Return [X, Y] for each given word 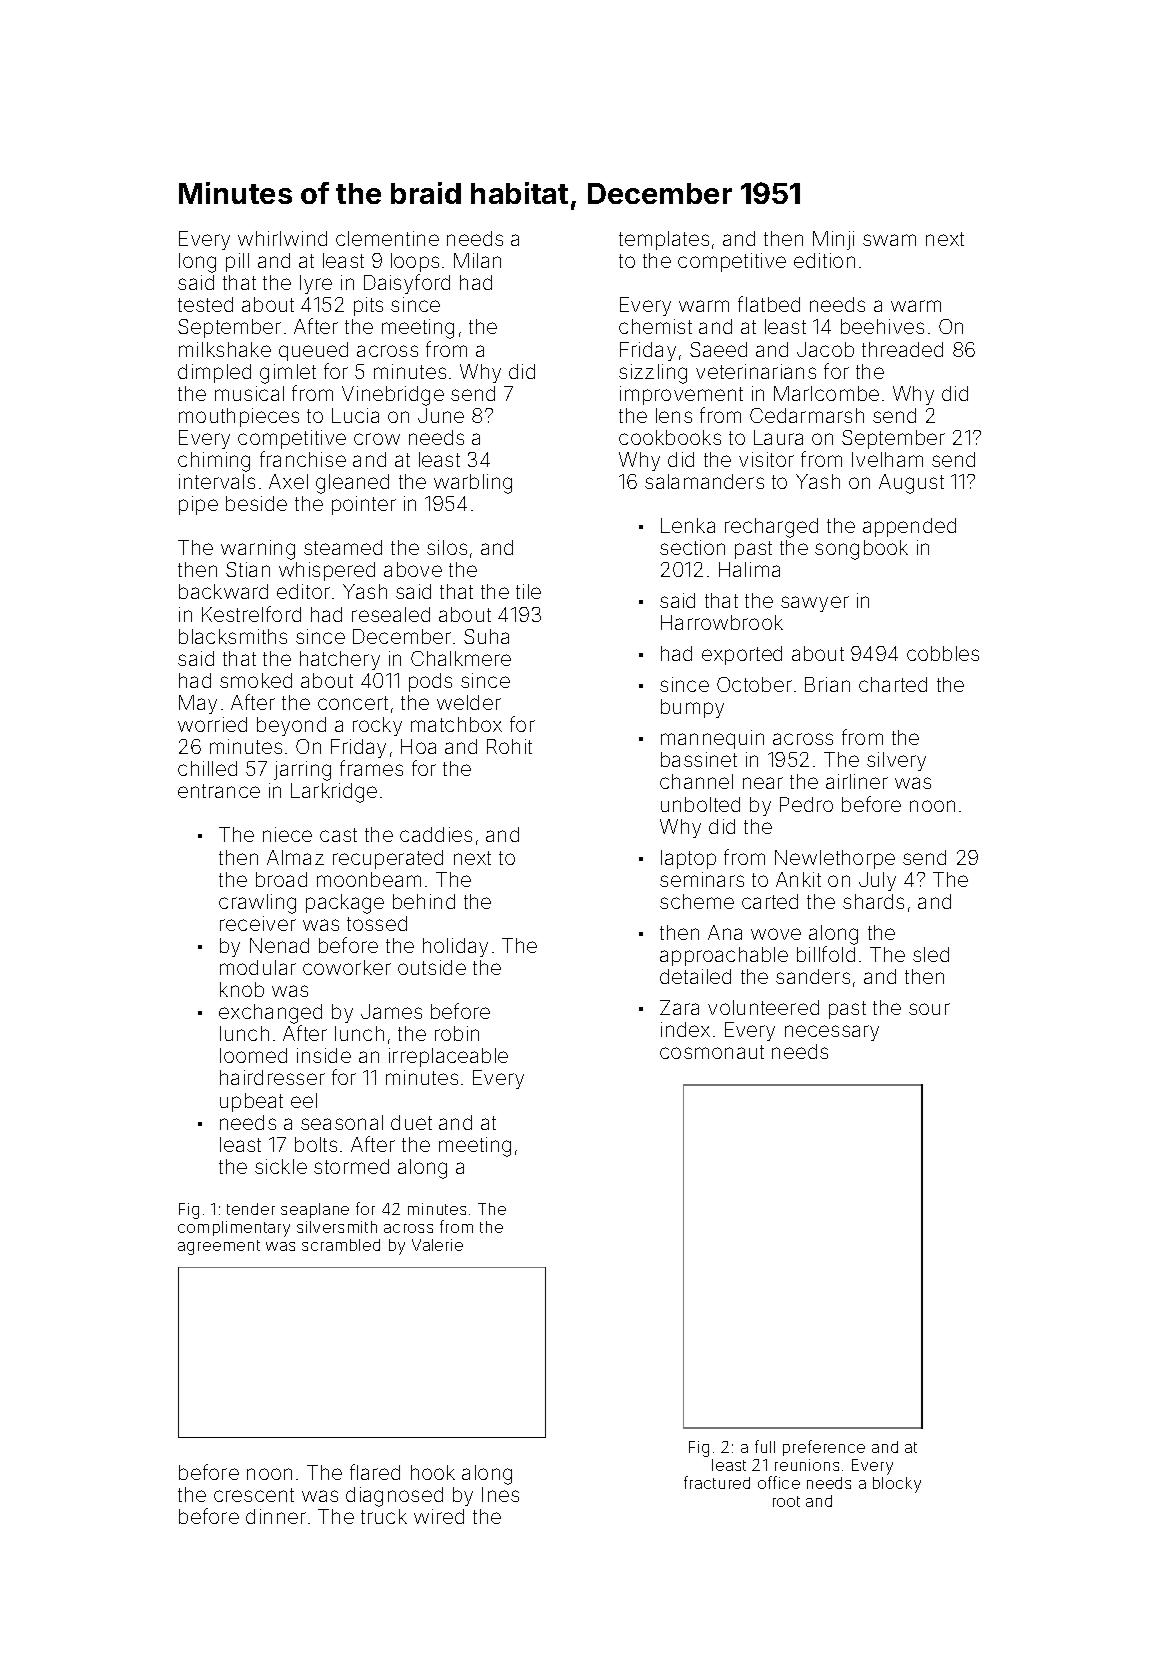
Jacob [825, 349]
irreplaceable [448, 1057]
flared [375, 1472]
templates [664, 240]
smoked [256, 680]
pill [237, 262]
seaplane [315, 1210]
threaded [902, 349]
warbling [473, 484]
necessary [832, 1033]
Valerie [437, 1245]
